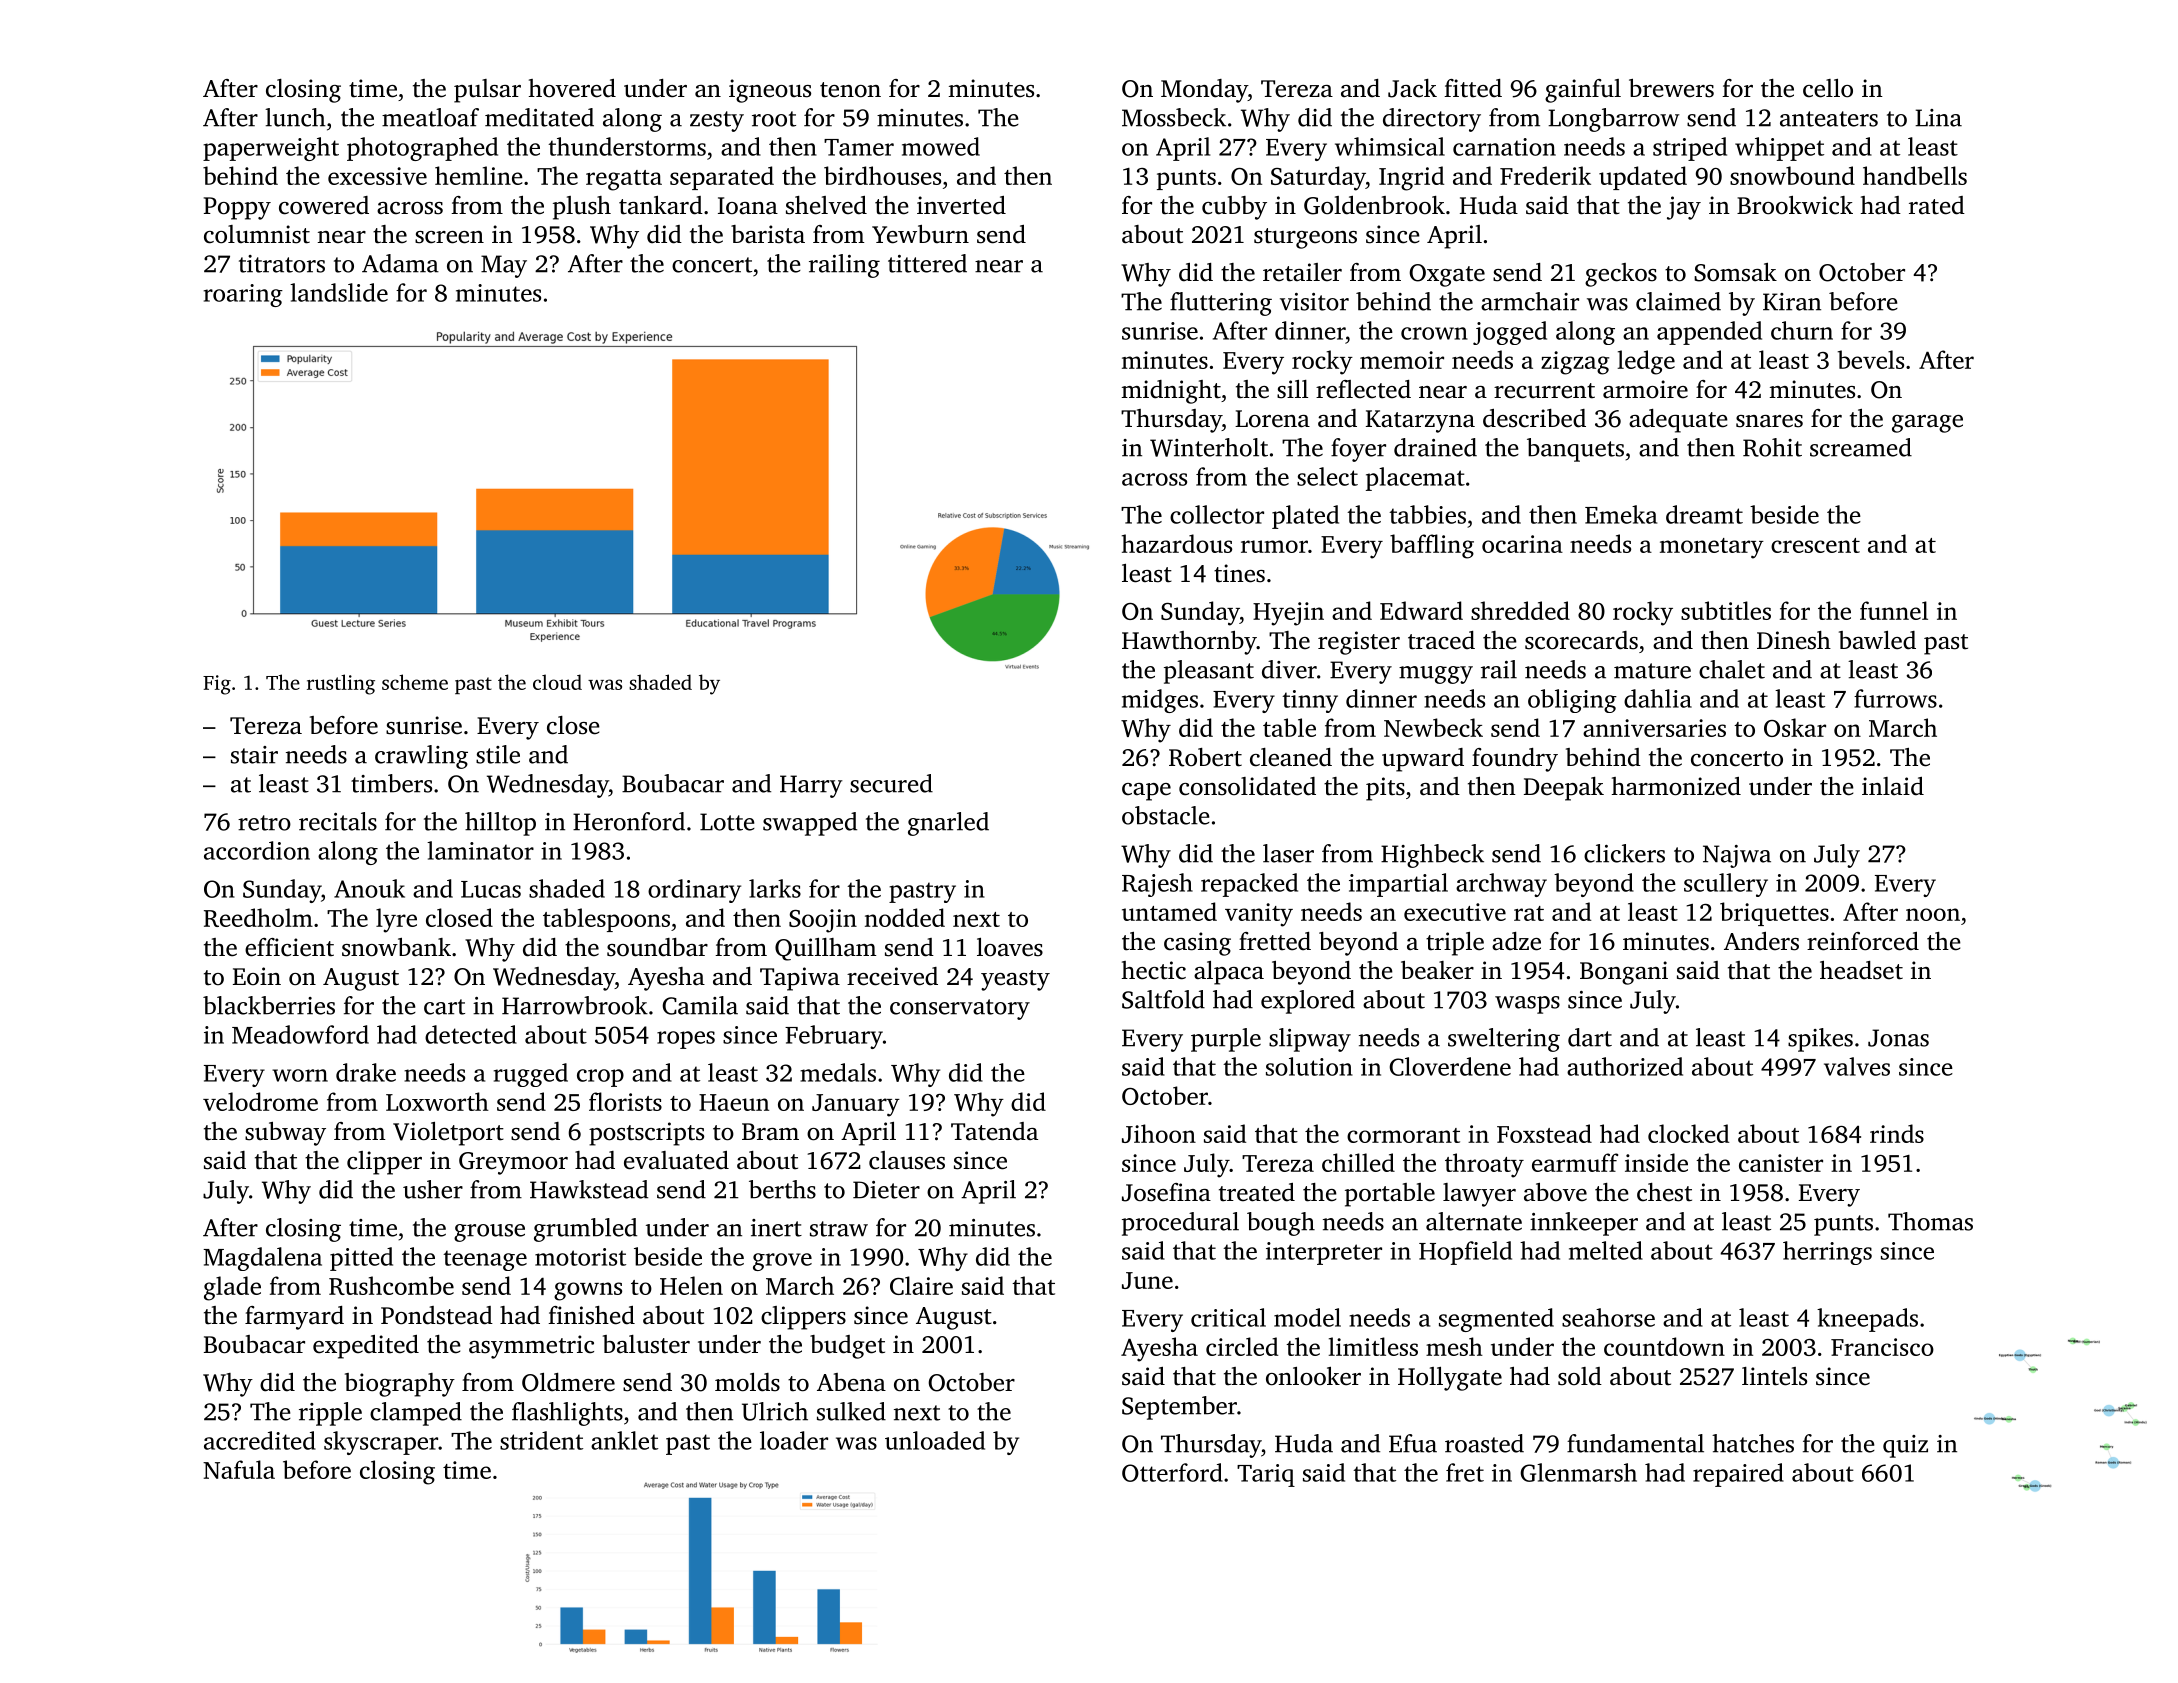 The height and width of the image is (1683, 2178). Describe the element at coordinates (1174, 117) in the image. I see `Mossbeck` at that location.
